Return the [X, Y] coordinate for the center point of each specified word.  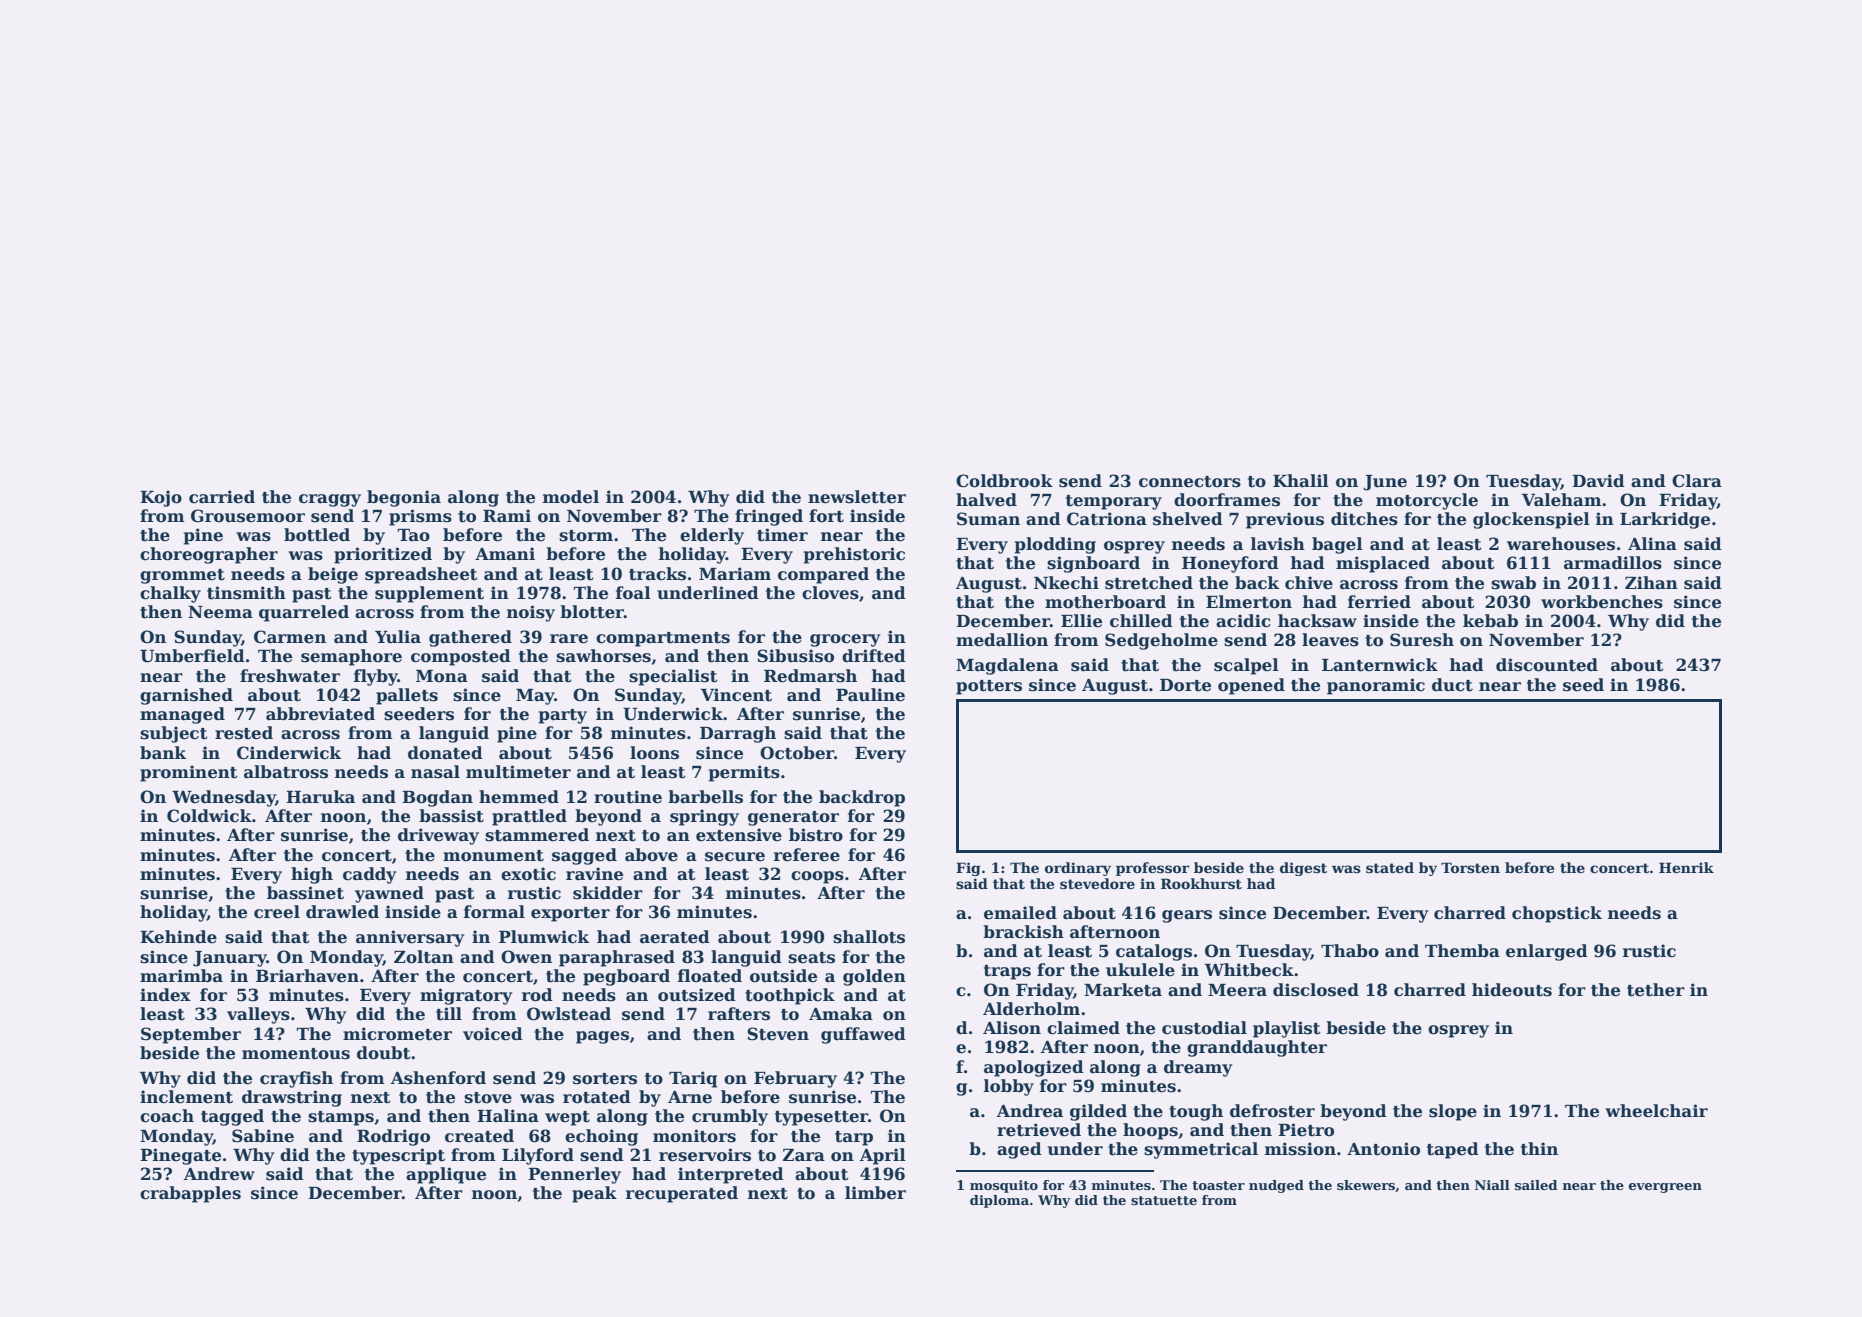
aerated [675, 937]
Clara [1697, 481]
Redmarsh [810, 676]
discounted [1547, 665]
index [165, 995]
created [479, 1136]
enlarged [1547, 952]
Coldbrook [1004, 481]
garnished [186, 696]
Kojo [161, 498]
